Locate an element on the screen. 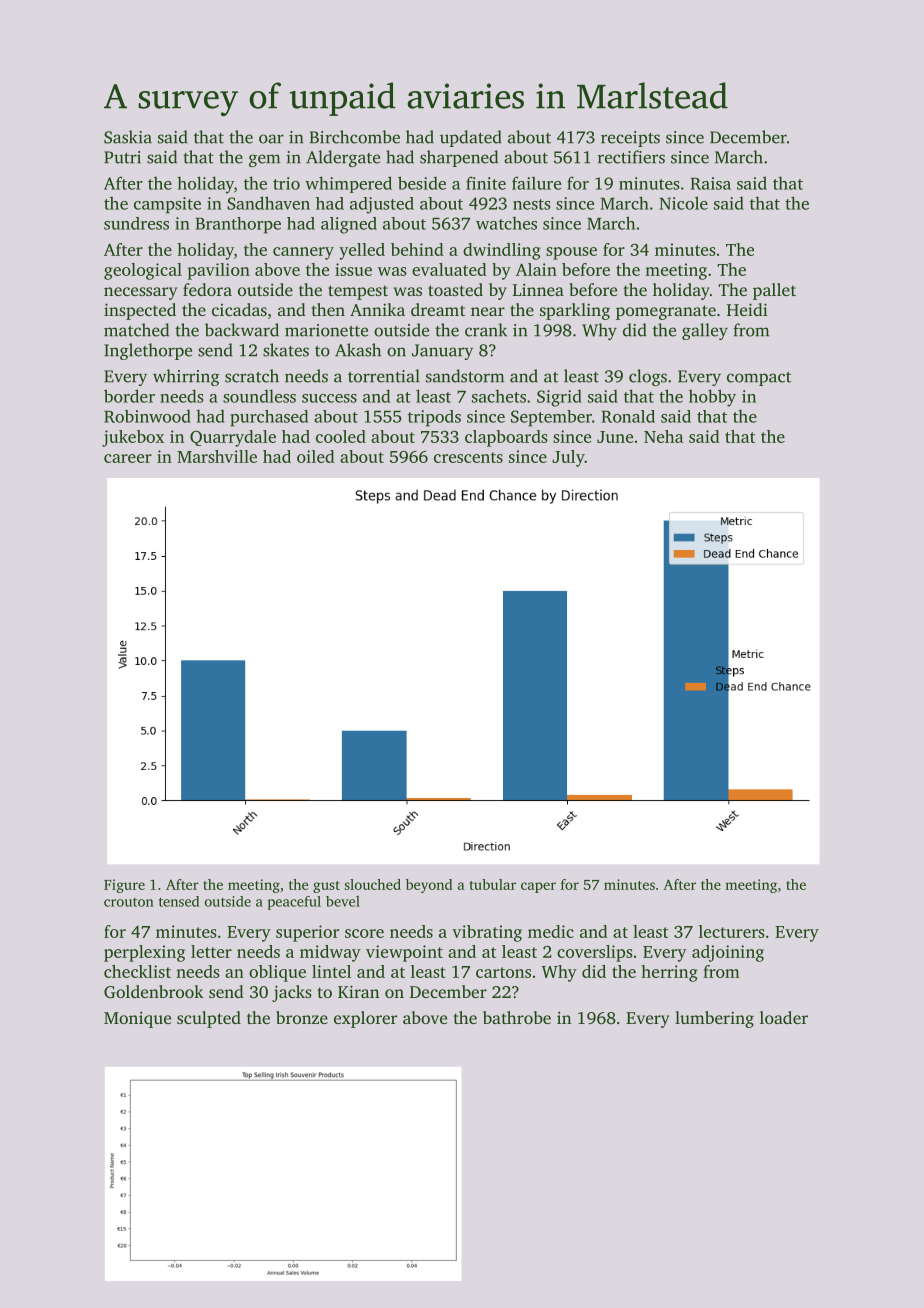 The width and height of the screenshot is (924, 1308). oiled is located at coordinates (316, 456).
